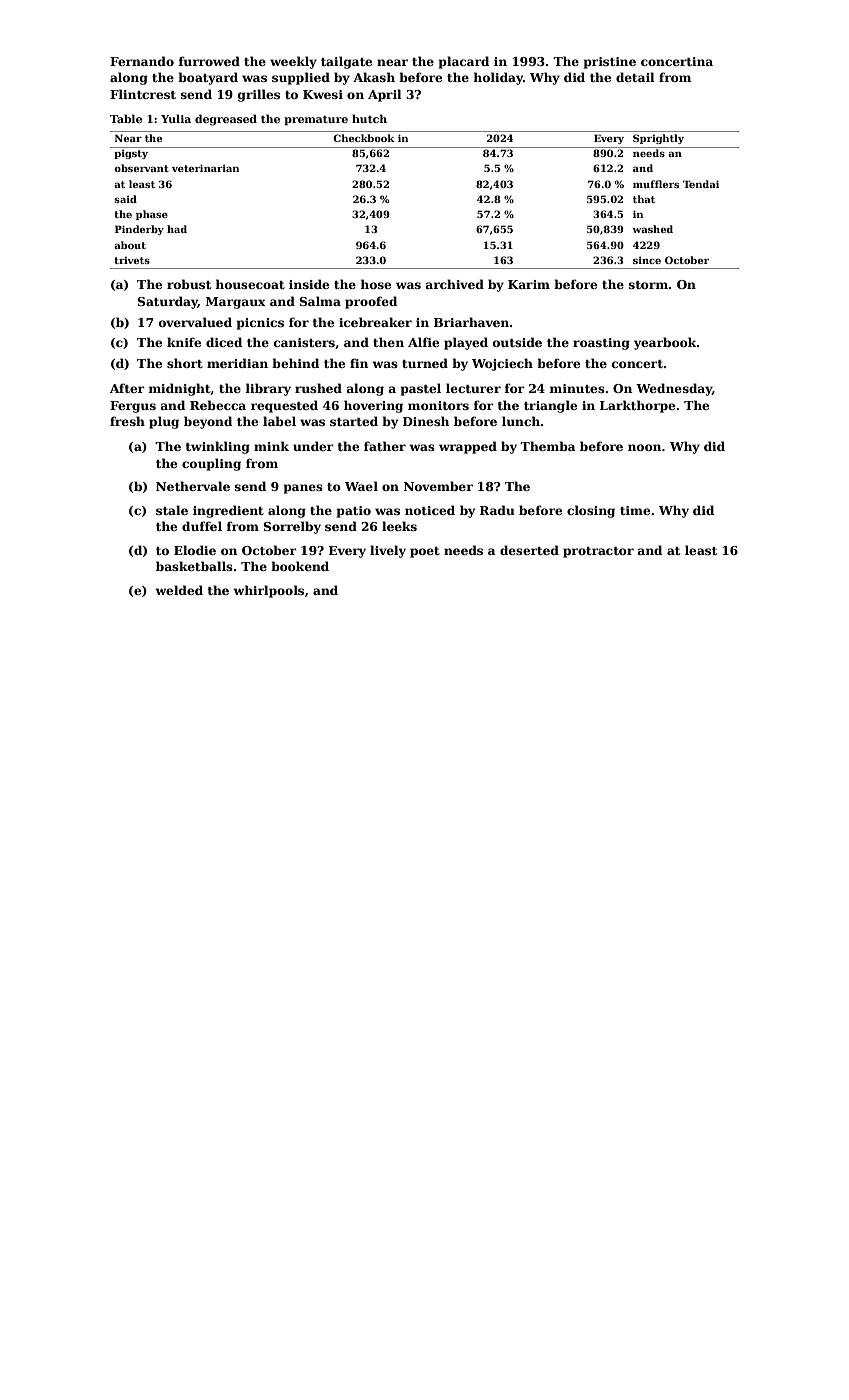 The height and width of the image is (1400, 849). I want to click on placard, so click(464, 62).
